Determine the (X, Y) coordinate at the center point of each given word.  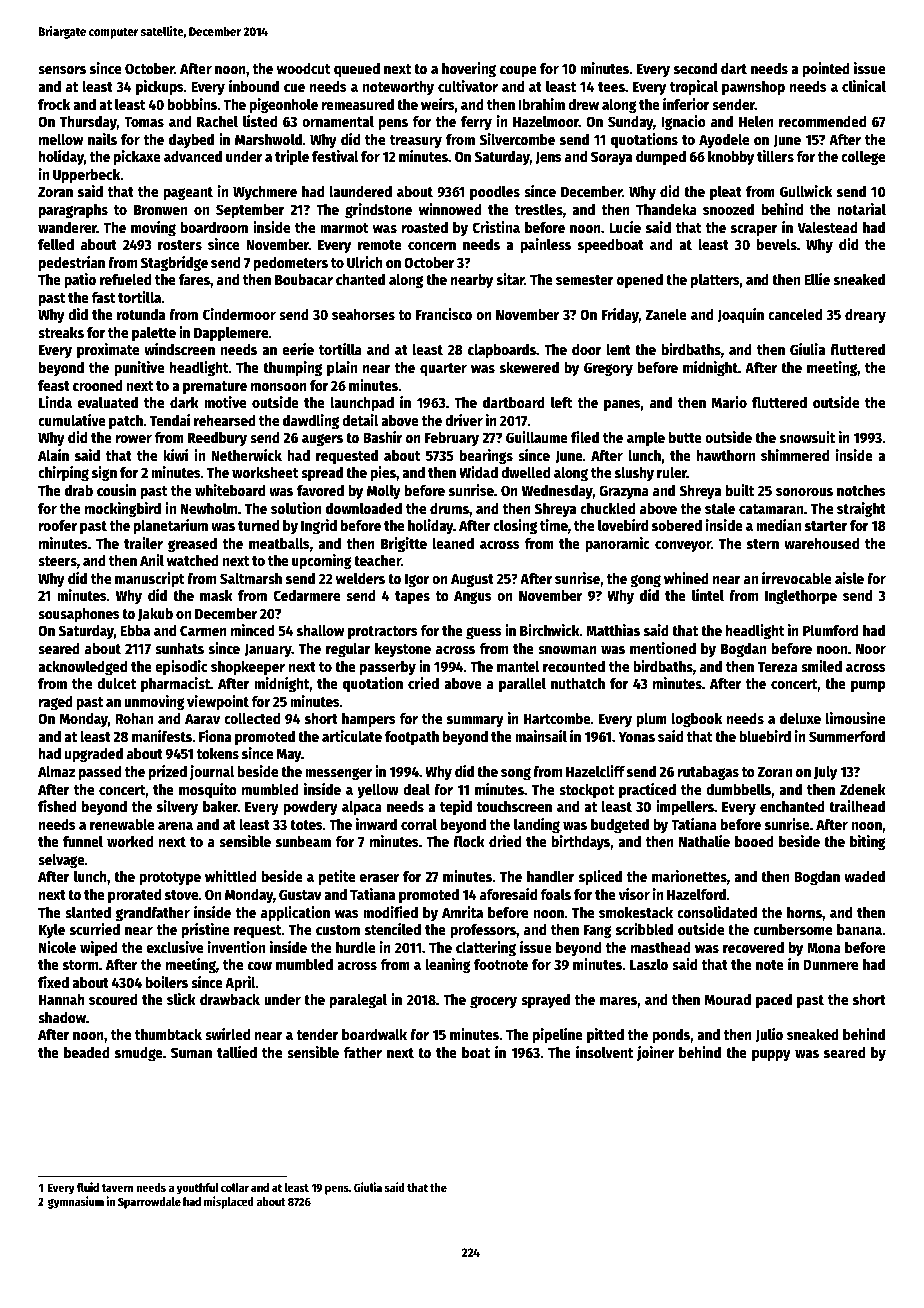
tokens (218, 753)
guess (484, 633)
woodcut (304, 68)
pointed (826, 69)
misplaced (229, 1202)
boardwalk (374, 1034)
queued (357, 70)
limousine (855, 718)
